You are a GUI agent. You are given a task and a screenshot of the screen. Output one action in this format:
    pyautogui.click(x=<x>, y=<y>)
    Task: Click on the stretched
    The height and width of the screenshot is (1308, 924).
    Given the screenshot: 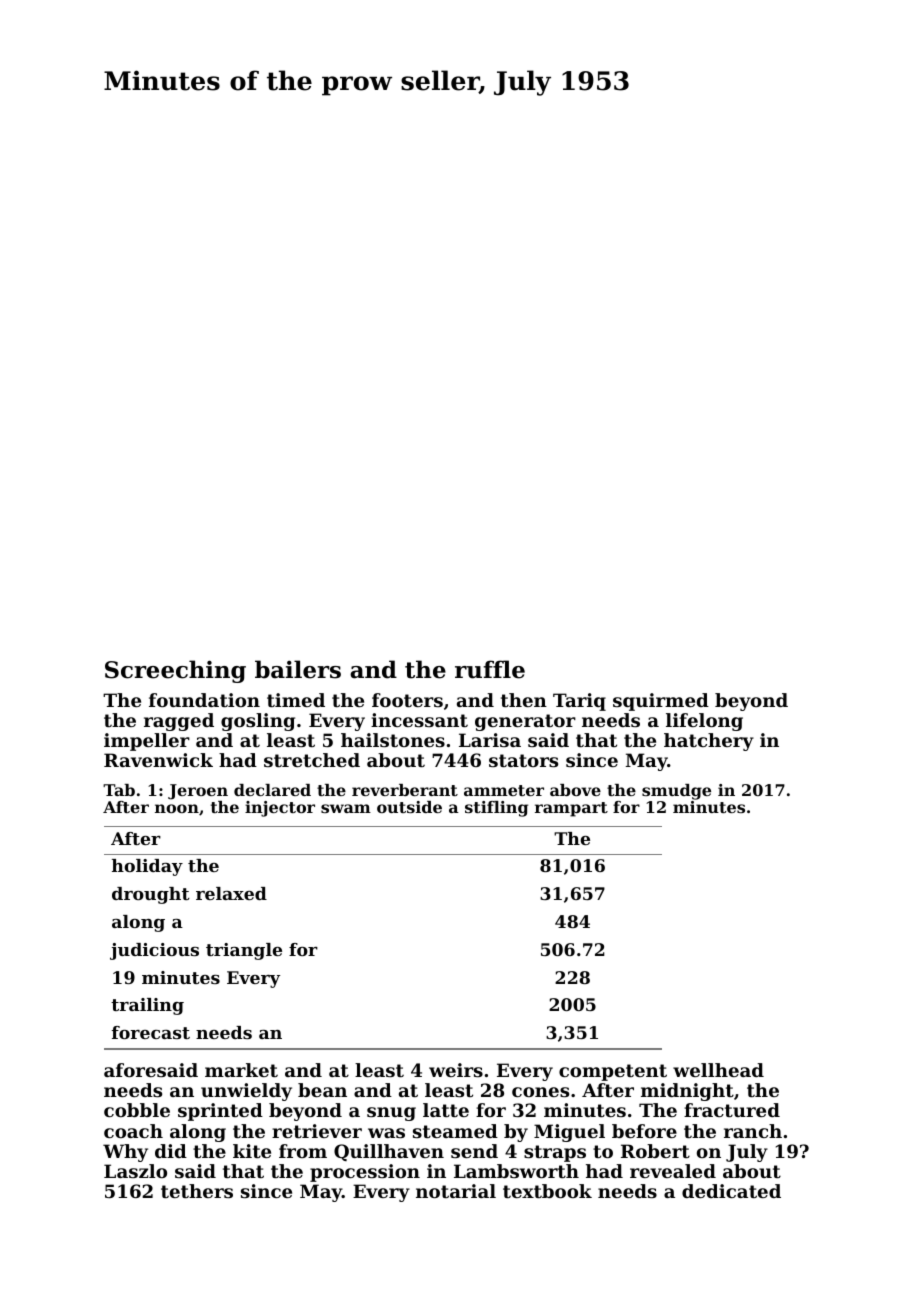 What is the action you would take?
    pyautogui.click(x=312, y=760)
